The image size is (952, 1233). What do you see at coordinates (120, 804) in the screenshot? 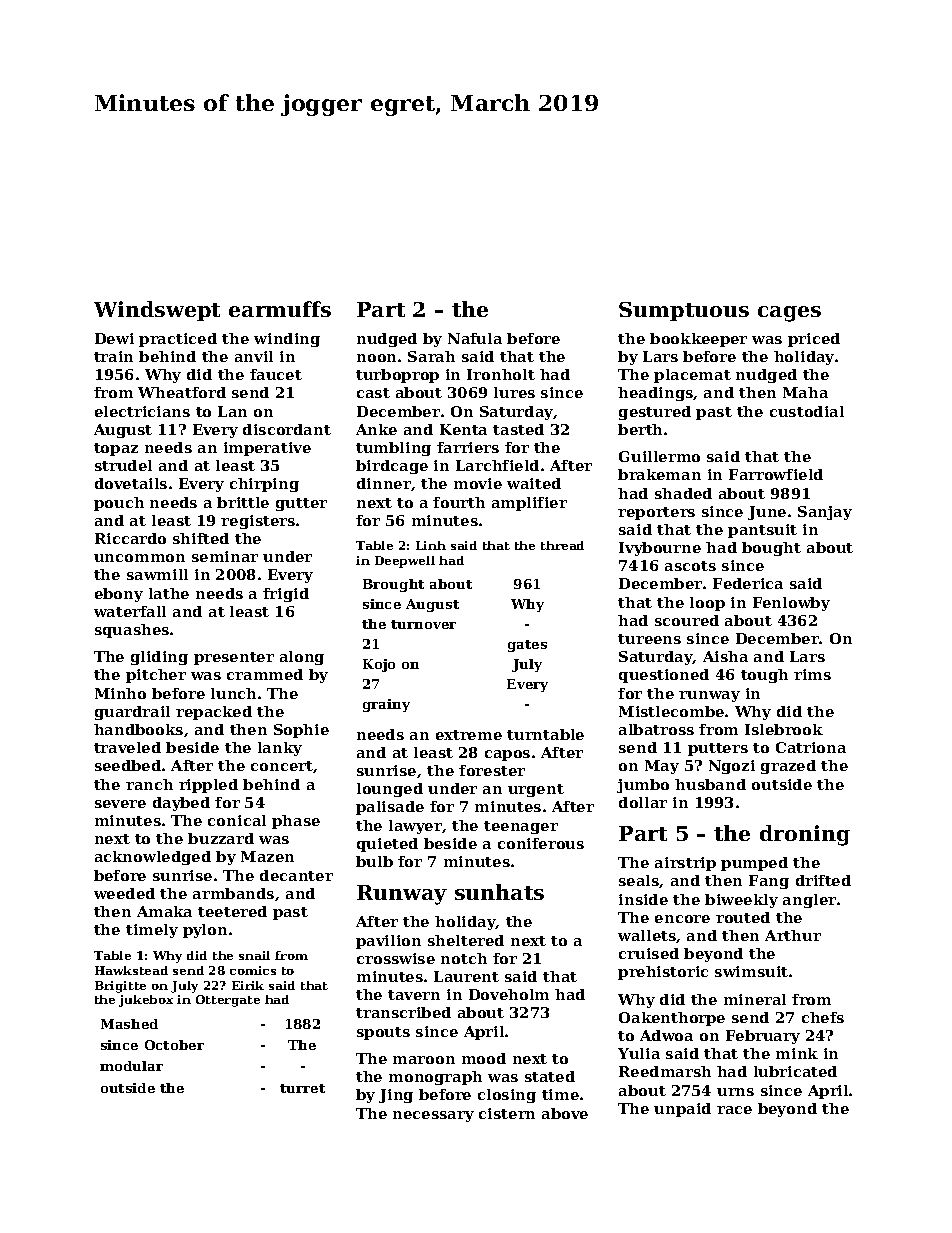
I see `severe` at bounding box center [120, 804].
